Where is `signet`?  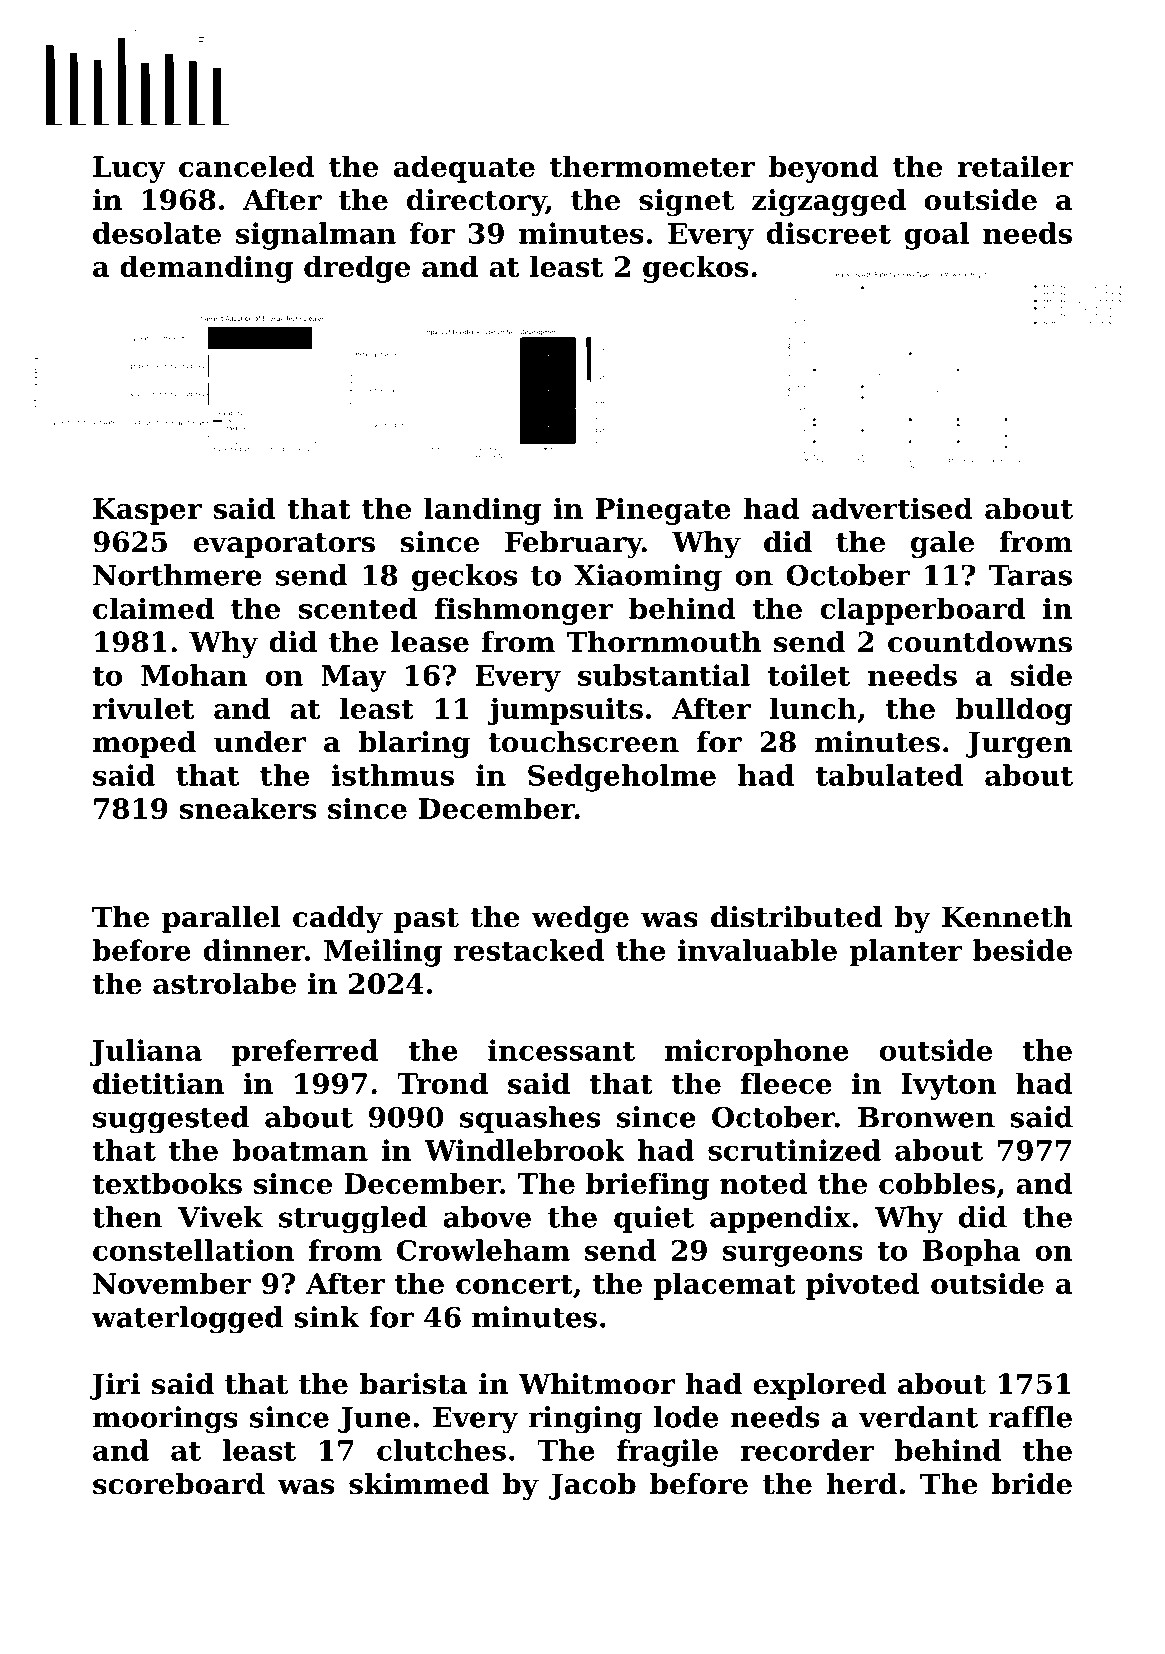 signet is located at coordinates (687, 202).
